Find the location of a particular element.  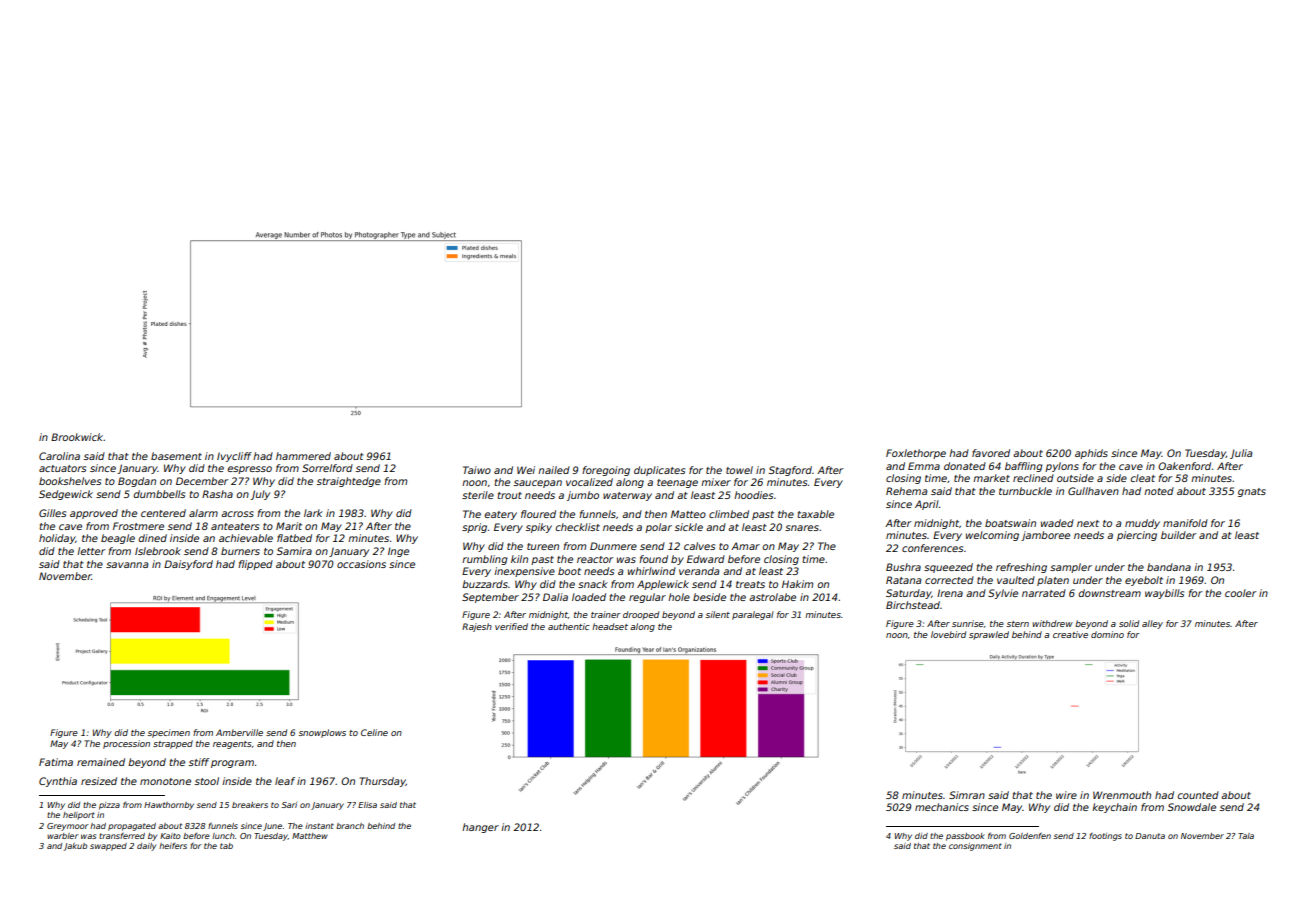

bookshelves is located at coordinates (70, 481).
